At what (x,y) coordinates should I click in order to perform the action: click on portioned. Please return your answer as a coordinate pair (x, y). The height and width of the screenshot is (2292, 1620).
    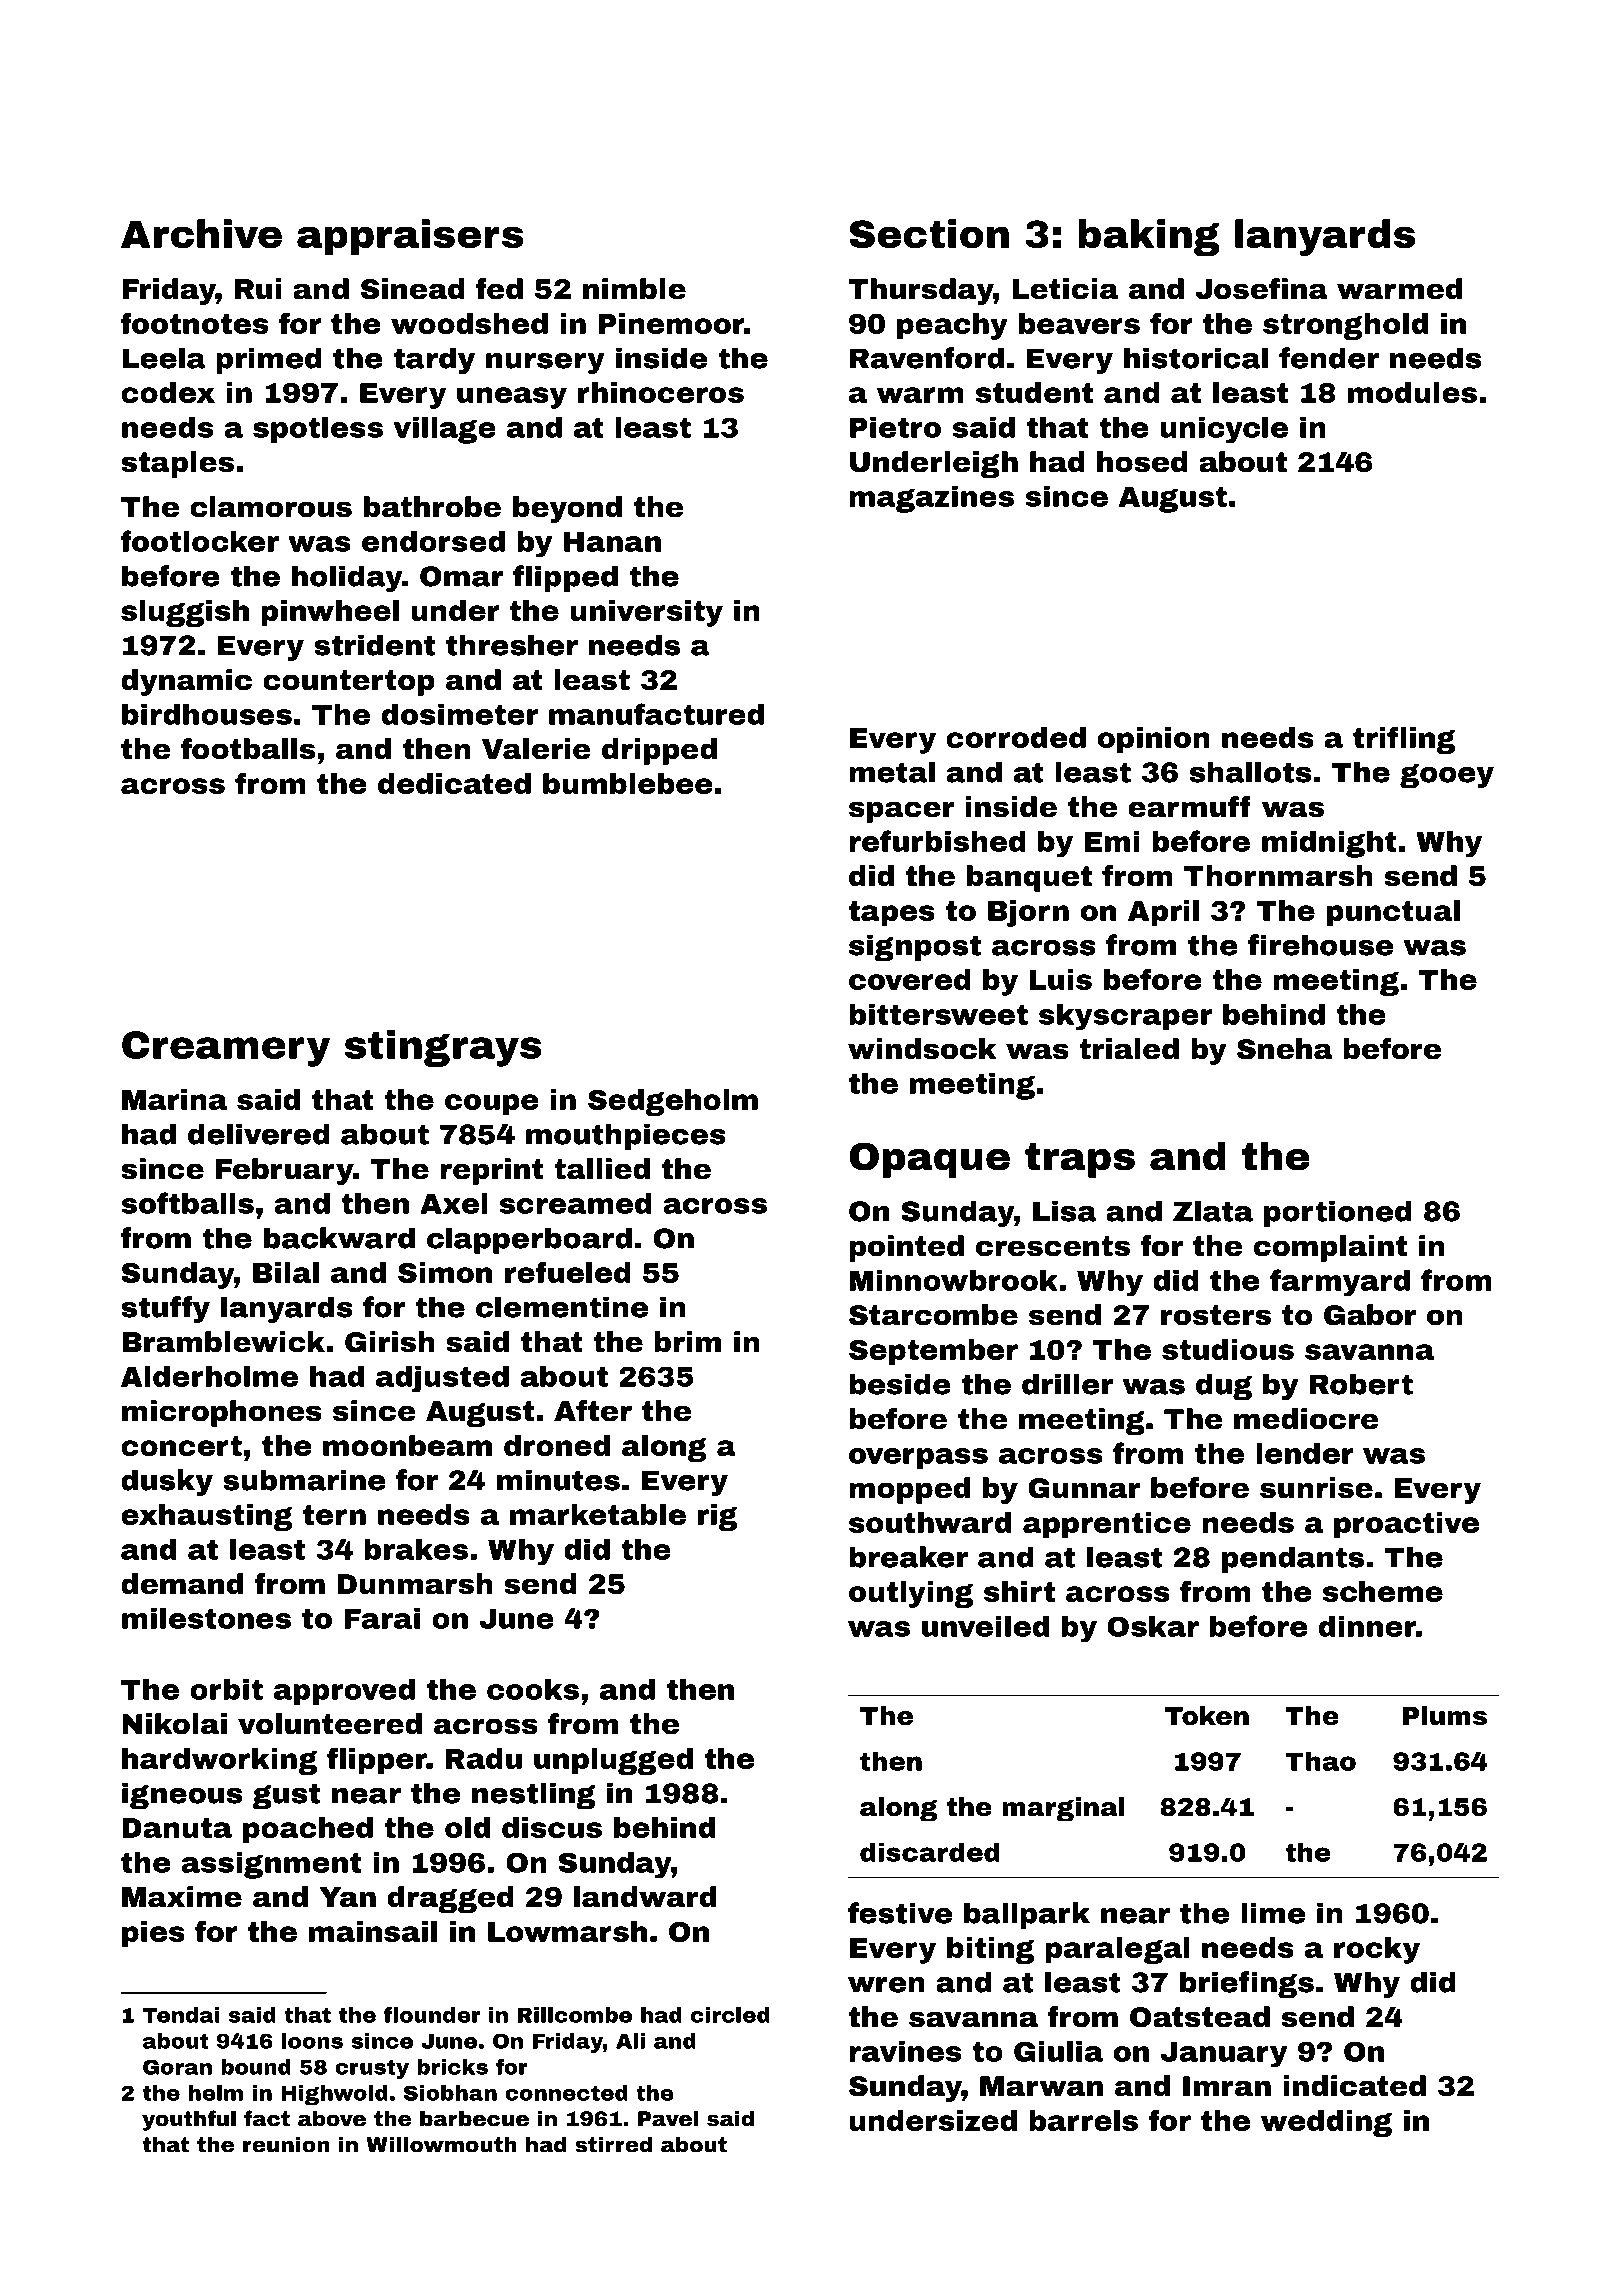
    Looking at the image, I should click on (1338, 1213).
